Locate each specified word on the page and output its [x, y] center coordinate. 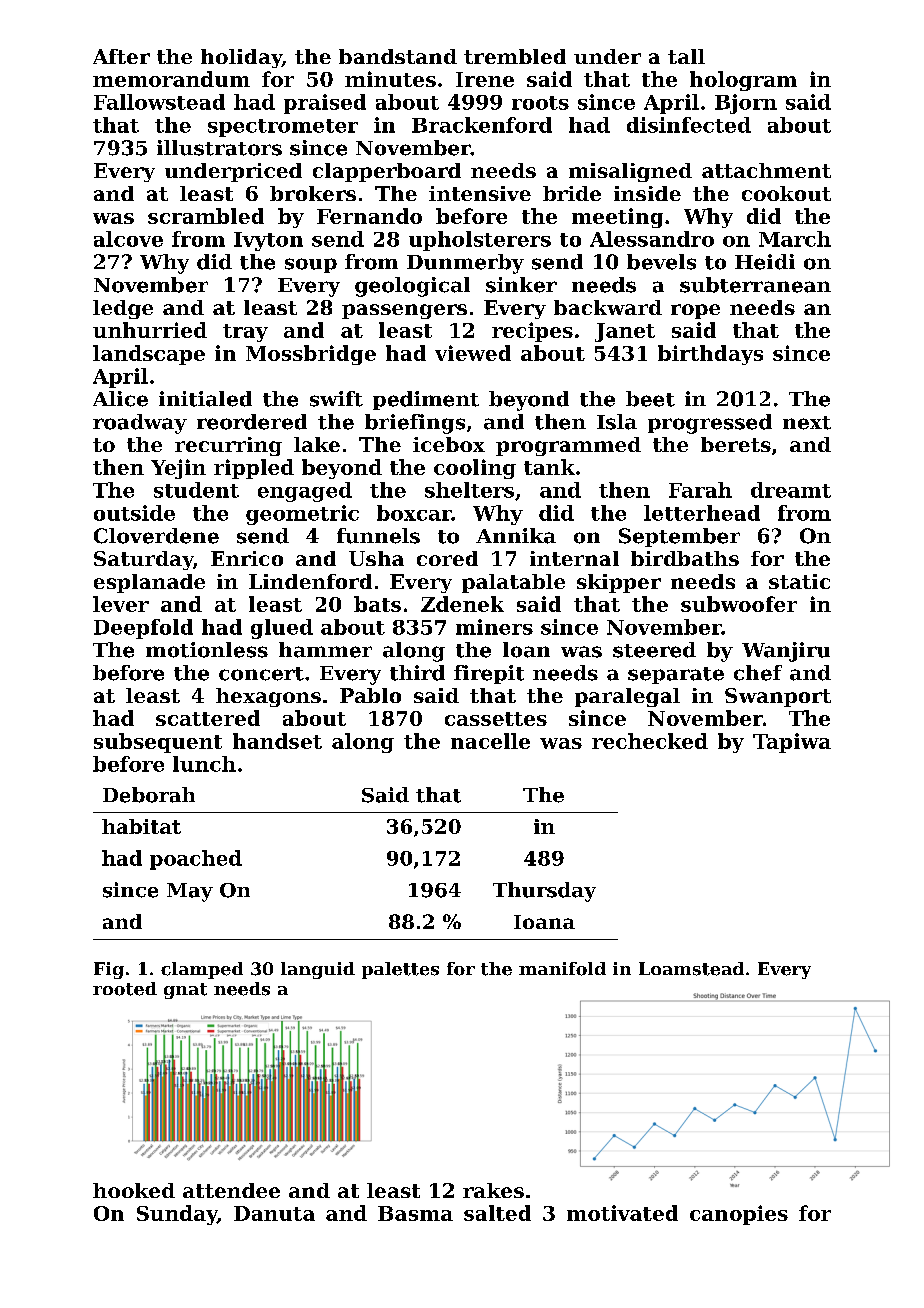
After [121, 56]
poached [196, 860]
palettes [400, 970]
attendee [231, 1190]
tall [686, 56]
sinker [521, 285]
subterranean [755, 285]
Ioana [544, 922]
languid [318, 970]
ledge [123, 309]
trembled [515, 56]
